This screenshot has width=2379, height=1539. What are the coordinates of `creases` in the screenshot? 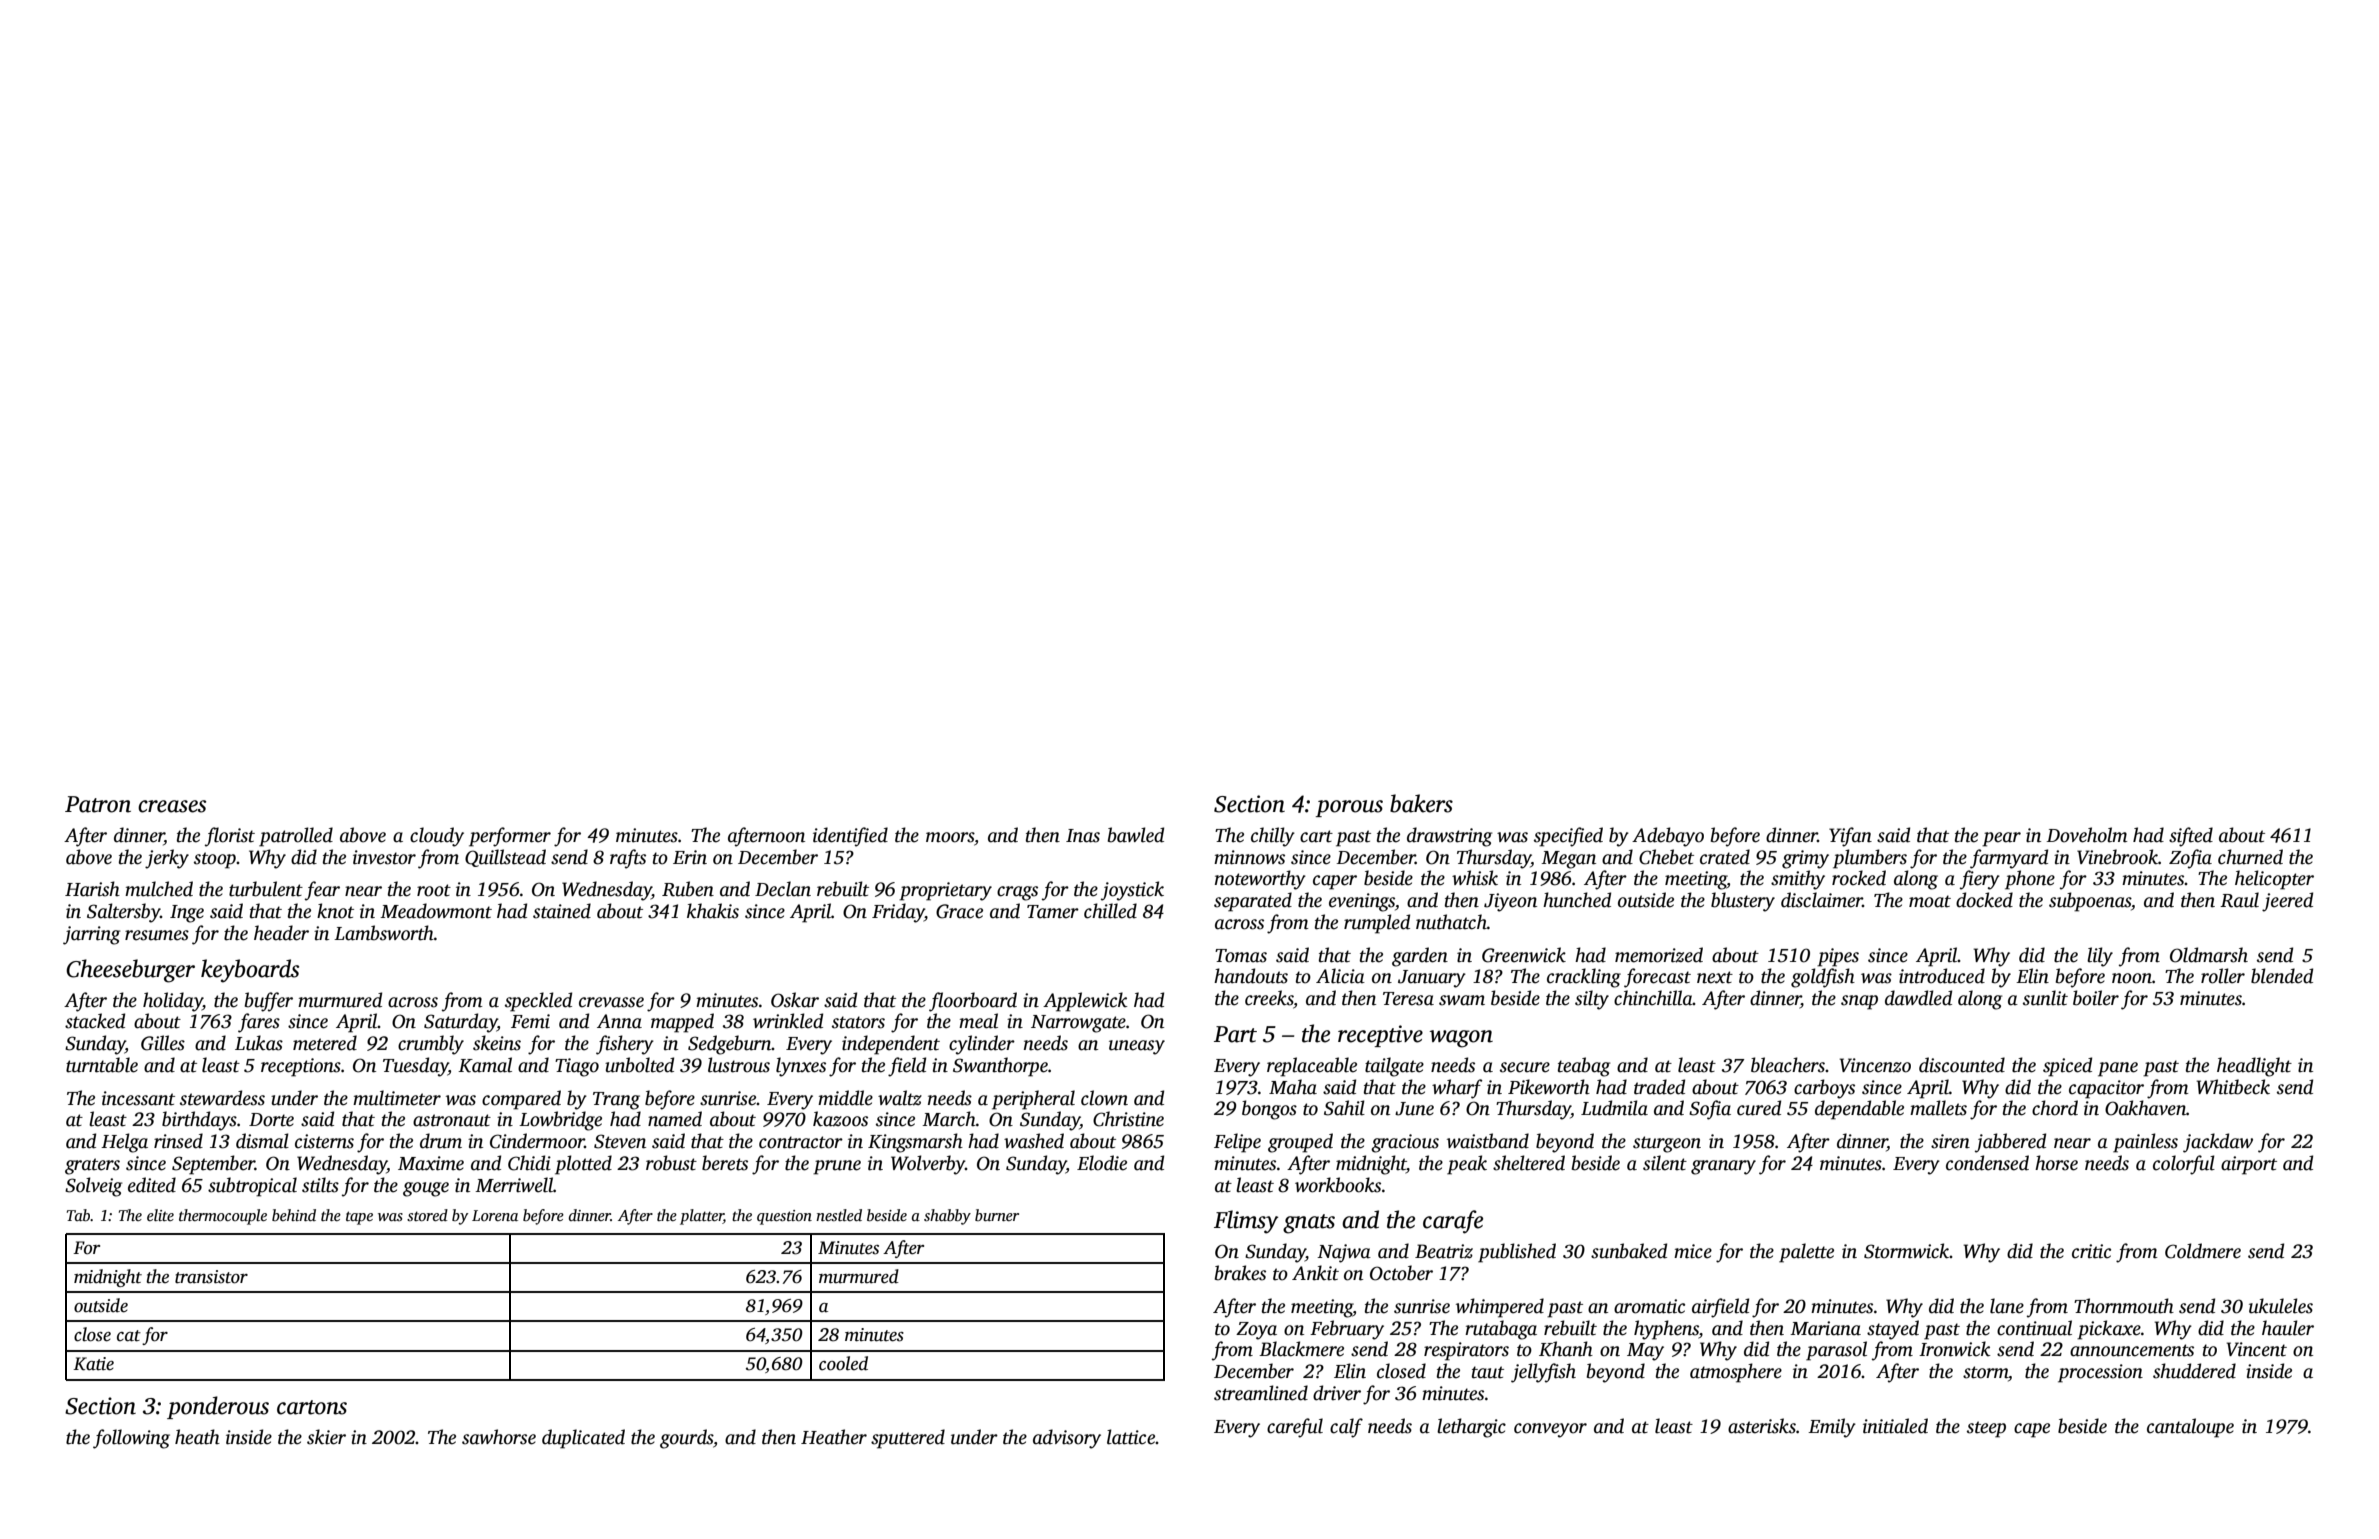 It's located at (172, 806).
